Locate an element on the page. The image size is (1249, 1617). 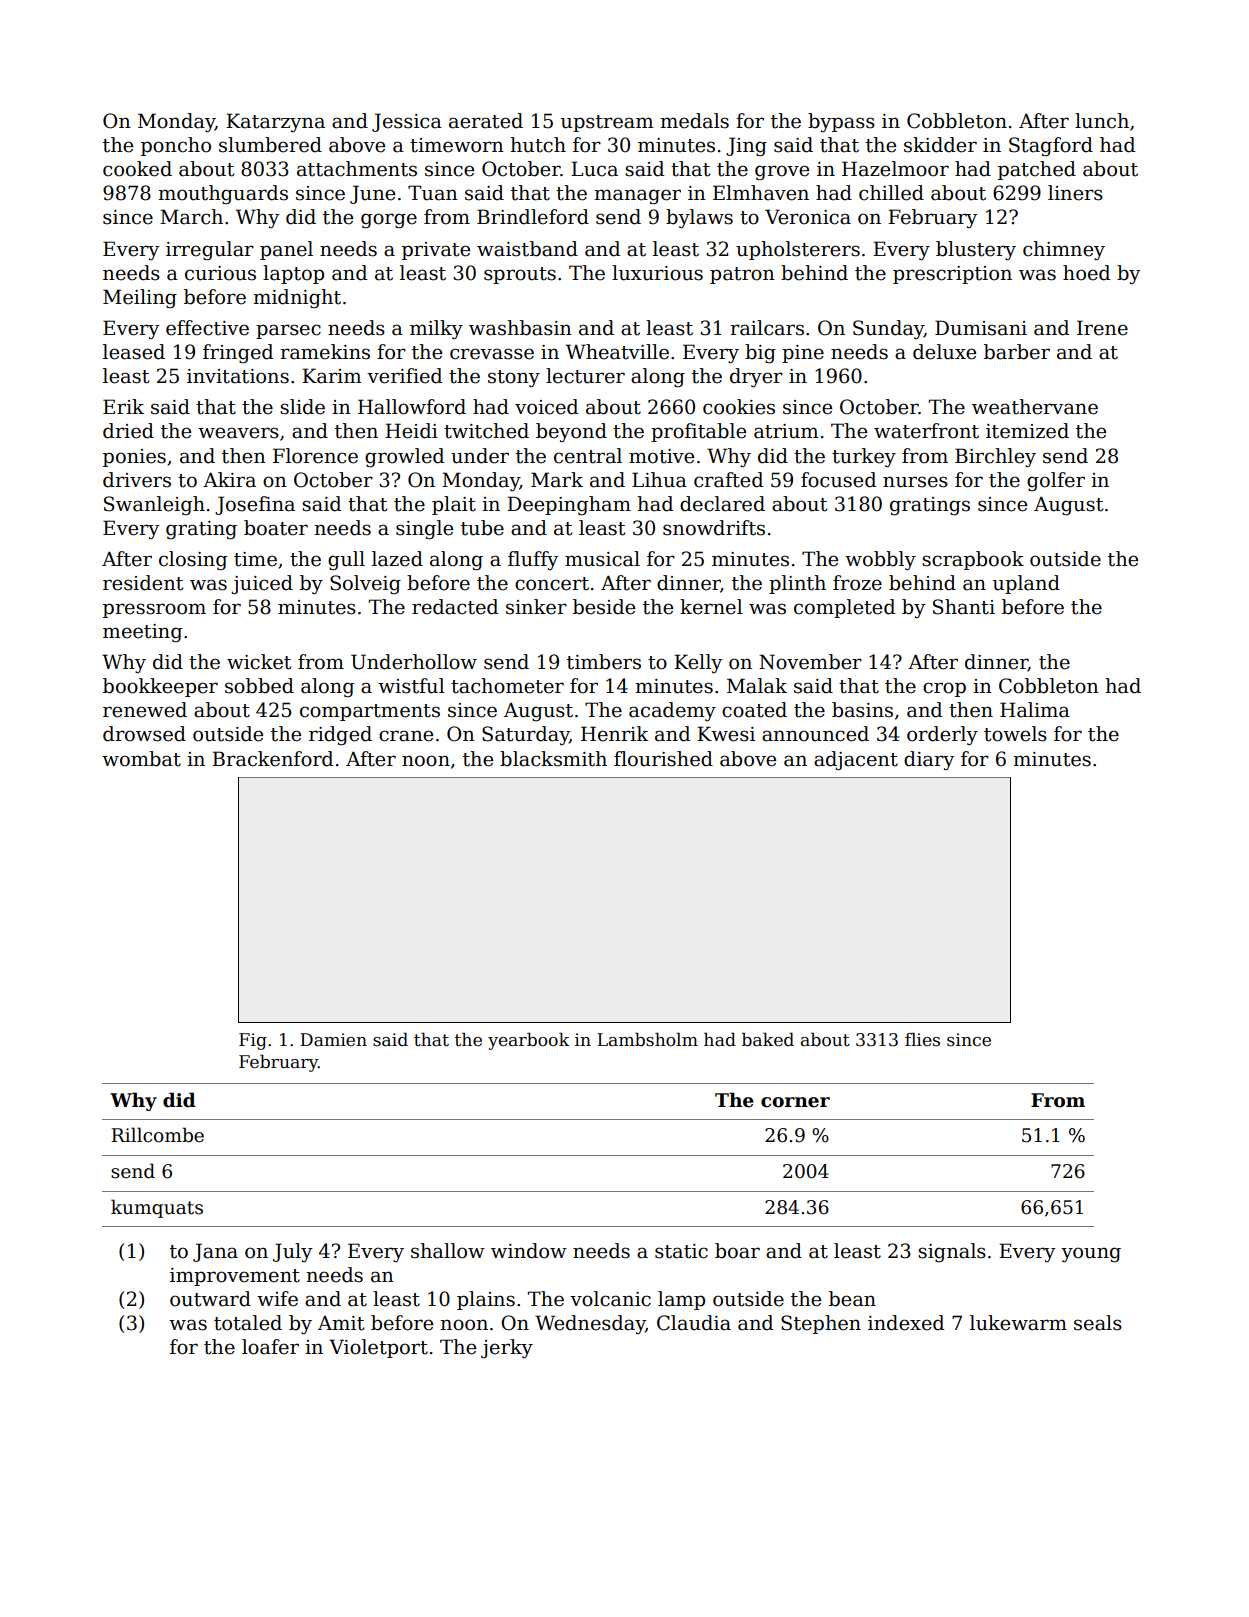
kumquats is located at coordinates (157, 1208).
